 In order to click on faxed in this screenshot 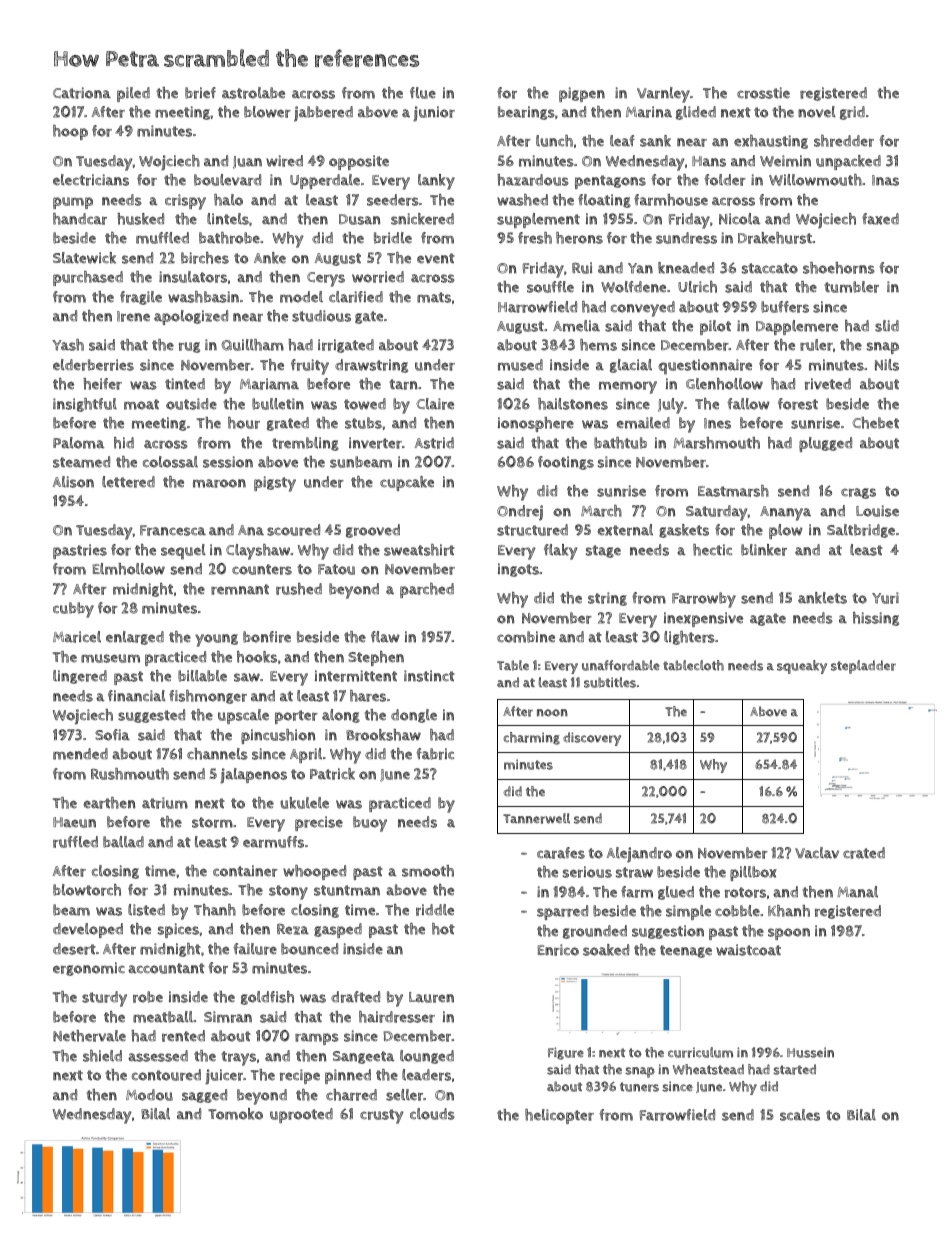, I will do `click(880, 219)`.
